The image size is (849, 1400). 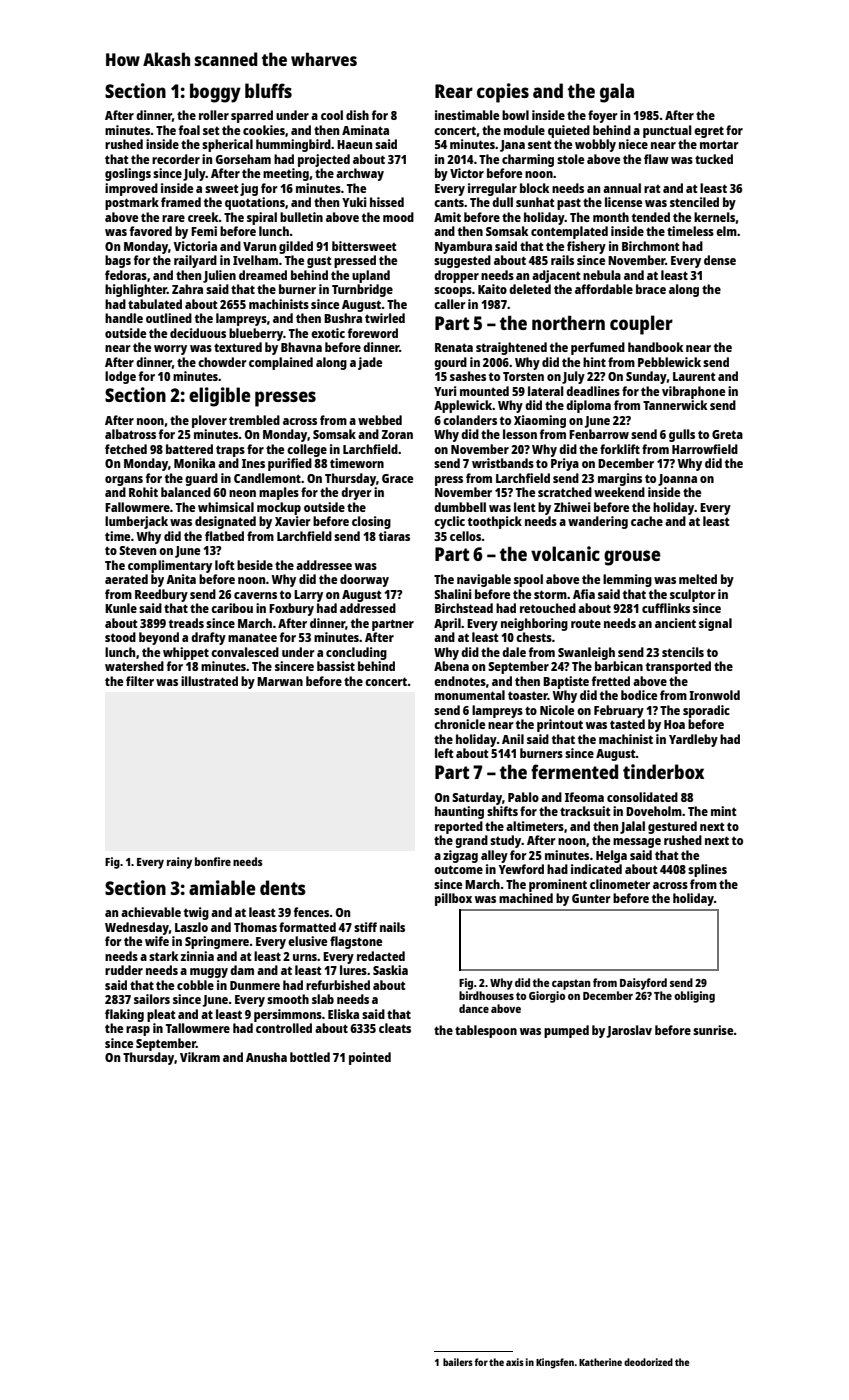 What do you see at coordinates (336, 666) in the image?
I see `bassist` at bounding box center [336, 666].
